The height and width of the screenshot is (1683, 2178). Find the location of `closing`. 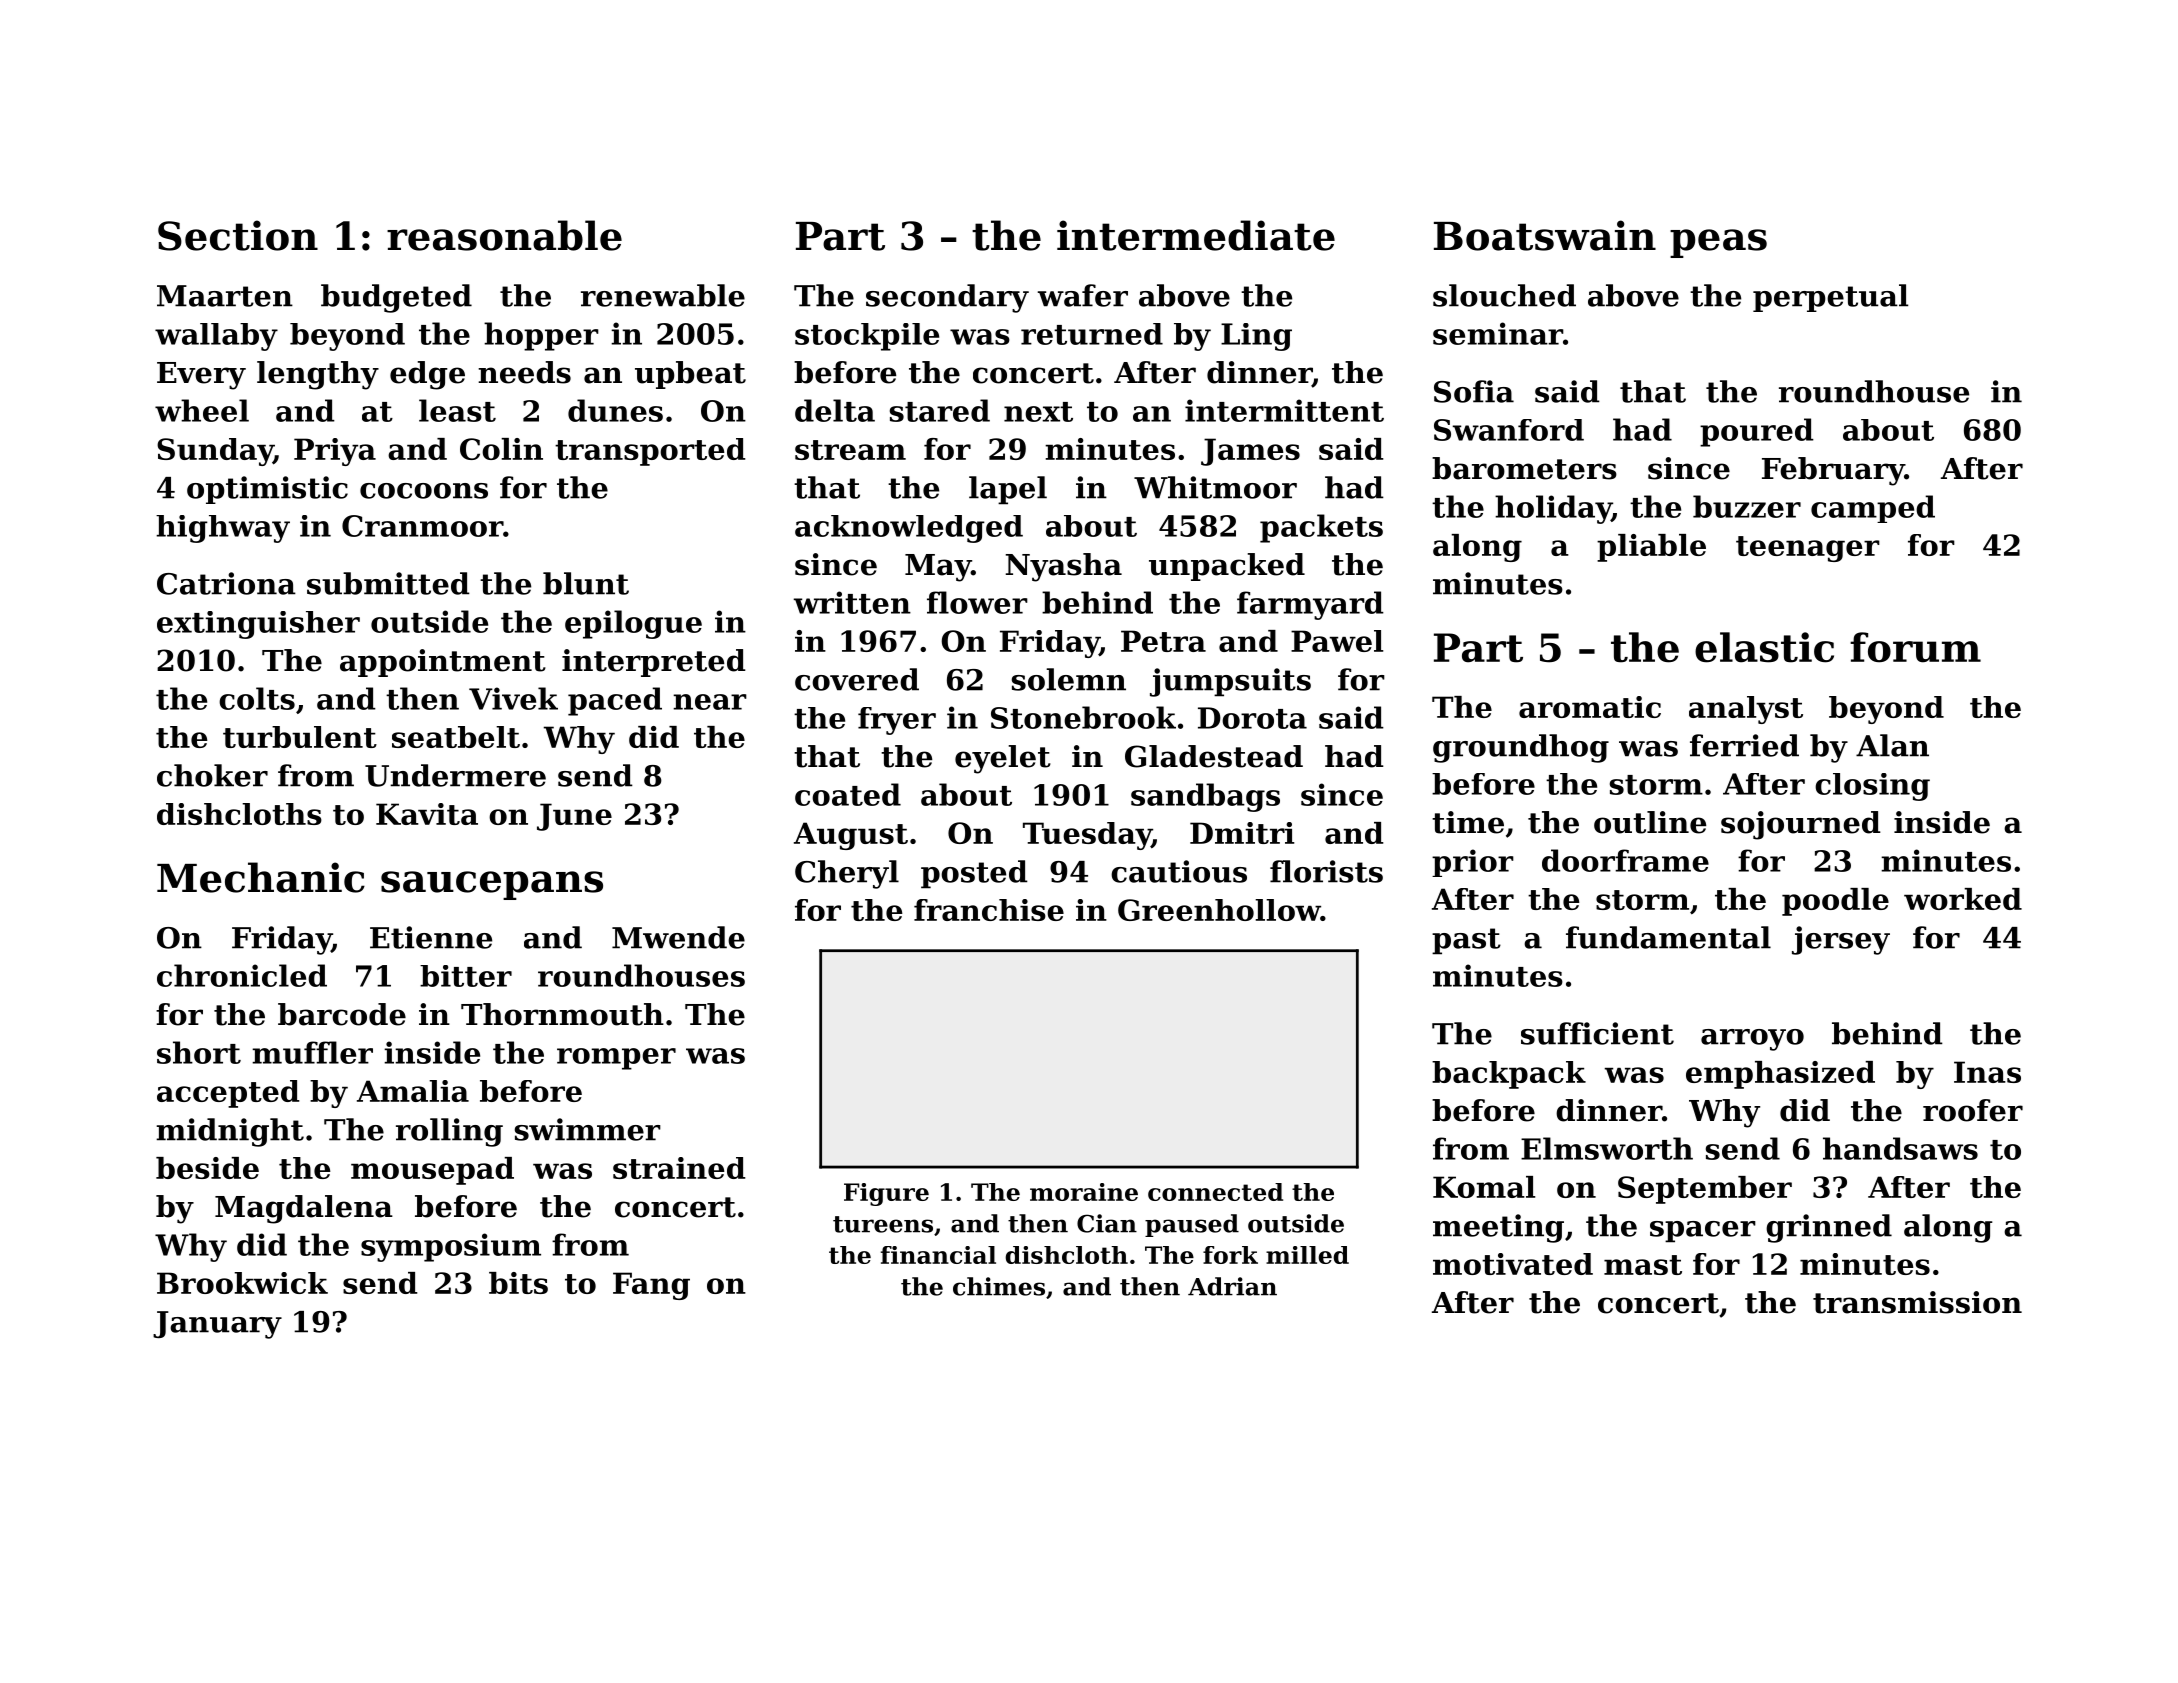

closing is located at coordinates (1872, 787).
